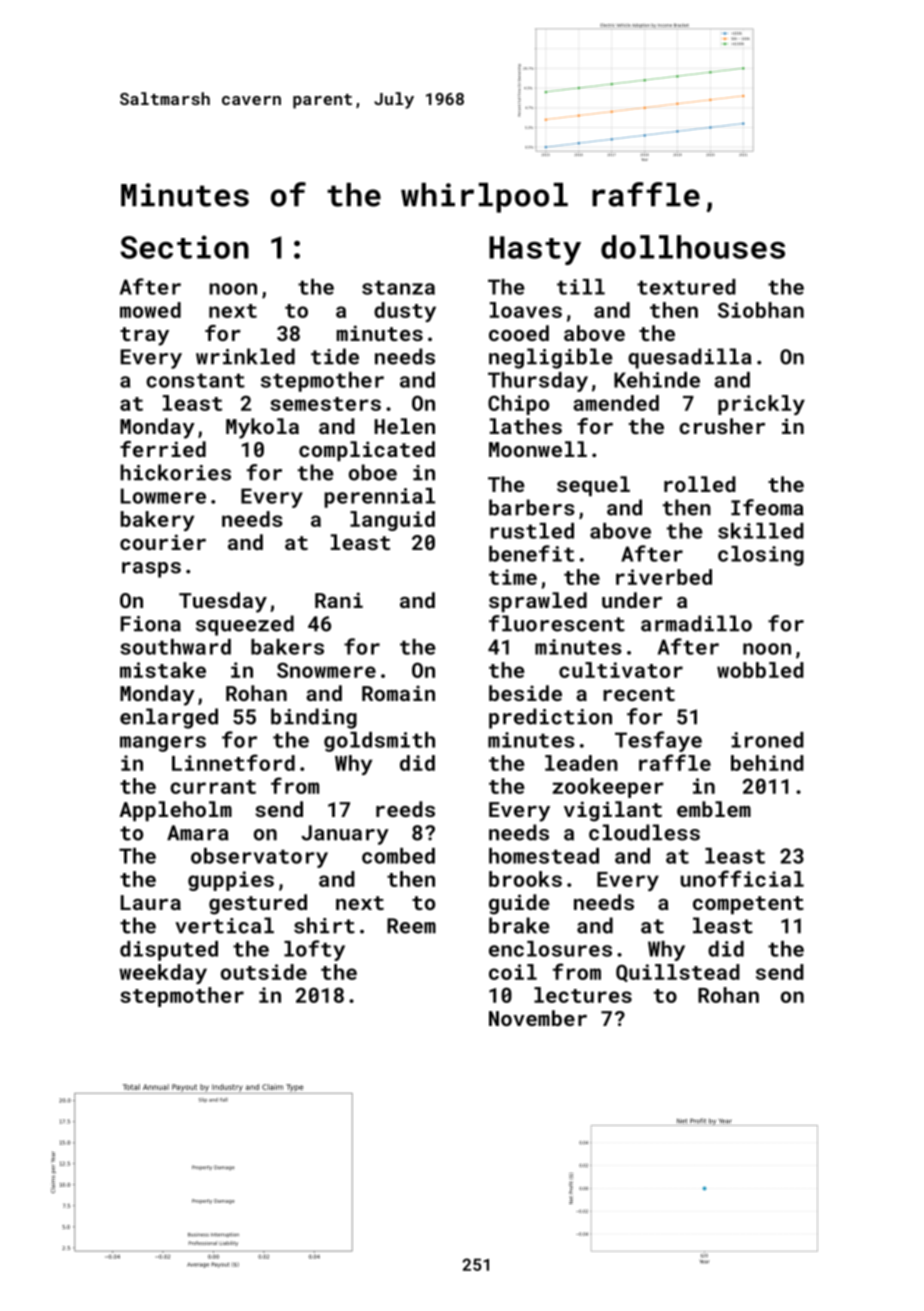 The width and height of the screenshot is (924, 1311). Describe the element at coordinates (314, 718) in the screenshot. I see `binding` at that location.
